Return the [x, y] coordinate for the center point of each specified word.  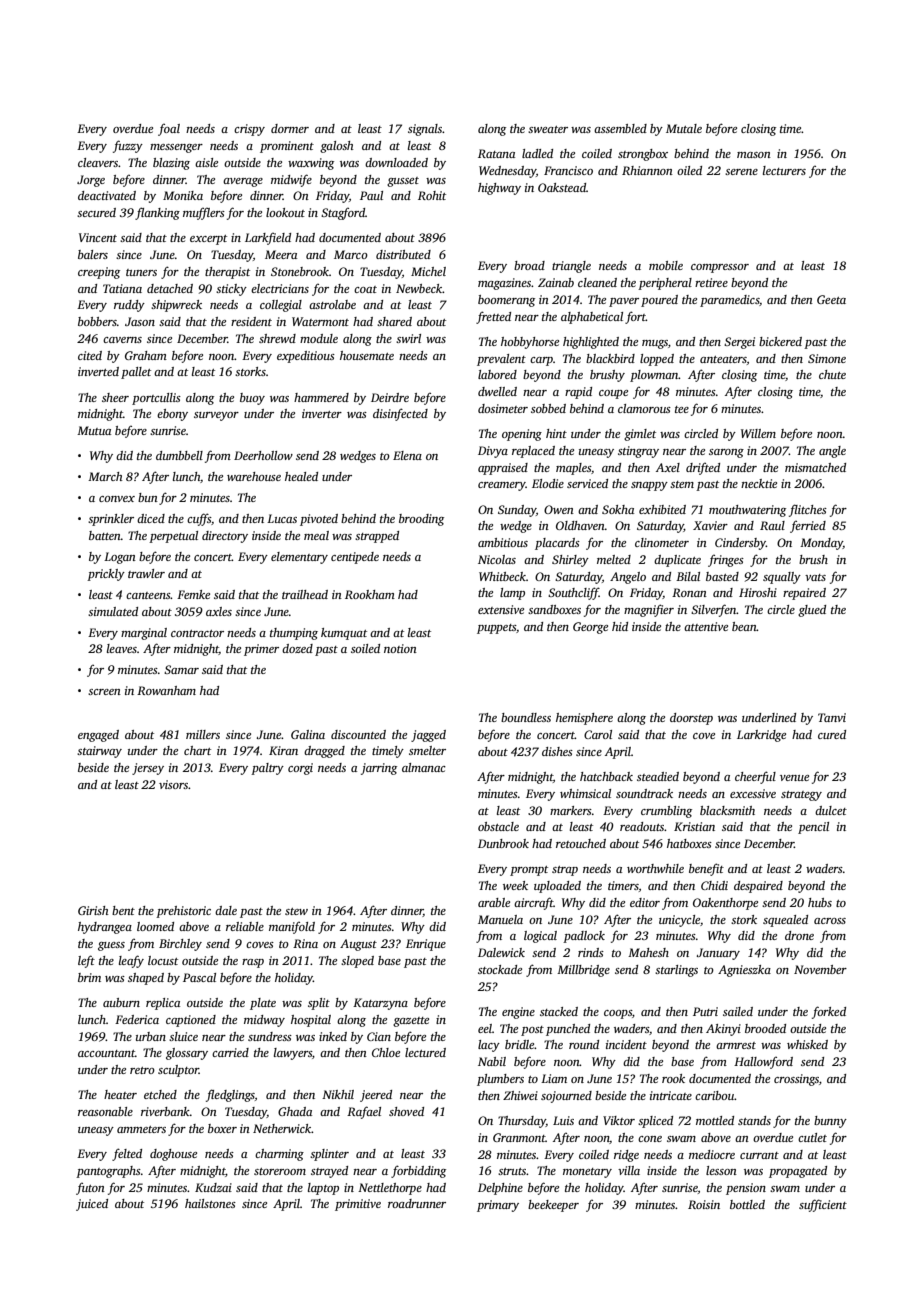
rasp [253, 963]
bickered [780, 341]
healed [301, 476]
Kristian [694, 826]
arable [494, 902]
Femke [193, 594]
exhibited [662, 509]
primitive [358, 1205]
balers [93, 254]
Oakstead [562, 187]
